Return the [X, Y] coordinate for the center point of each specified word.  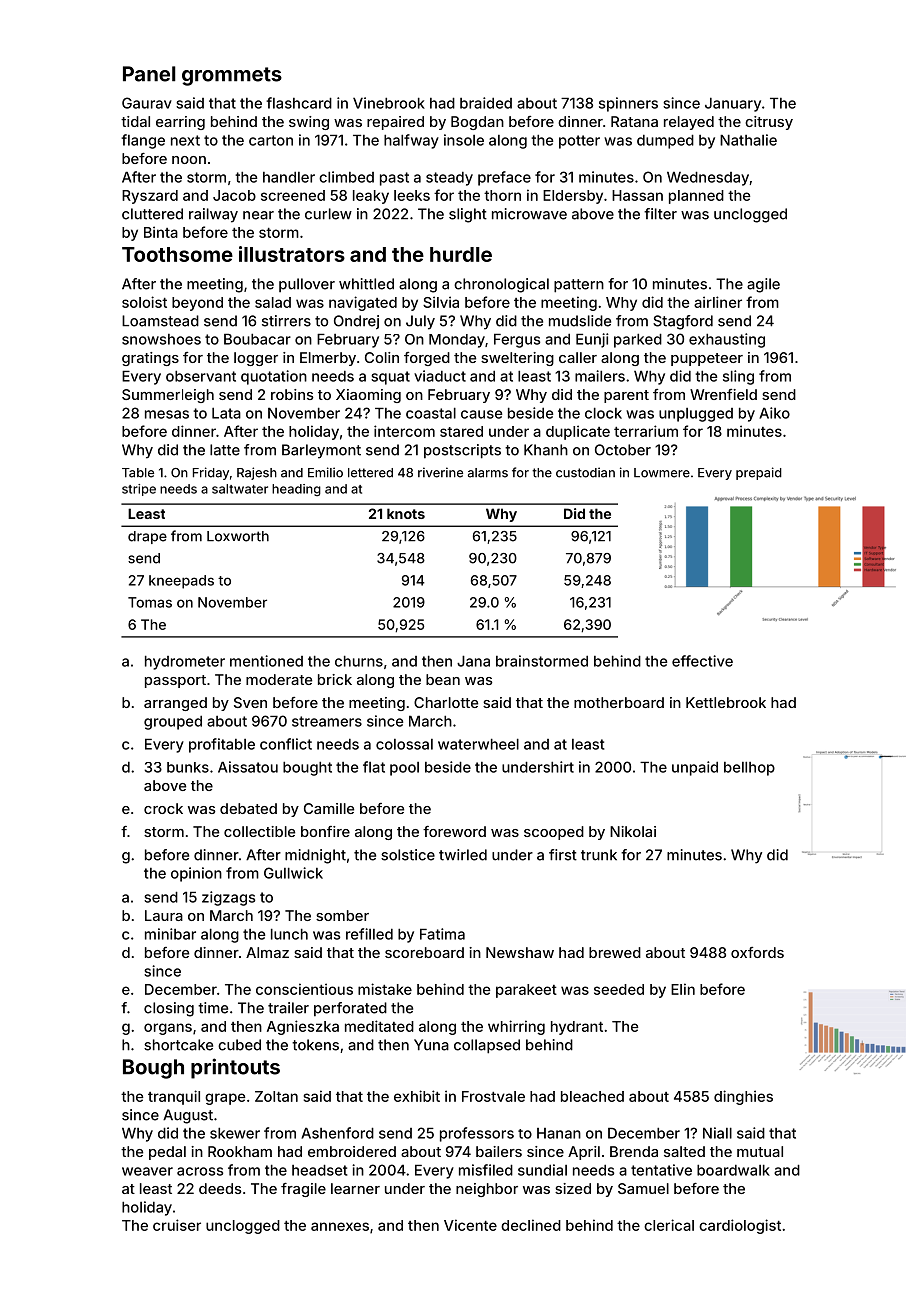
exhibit [417, 1096]
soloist [144, 302]
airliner [718, 302]
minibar [170, 934]
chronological [501, 285]
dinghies [743, 1097]
